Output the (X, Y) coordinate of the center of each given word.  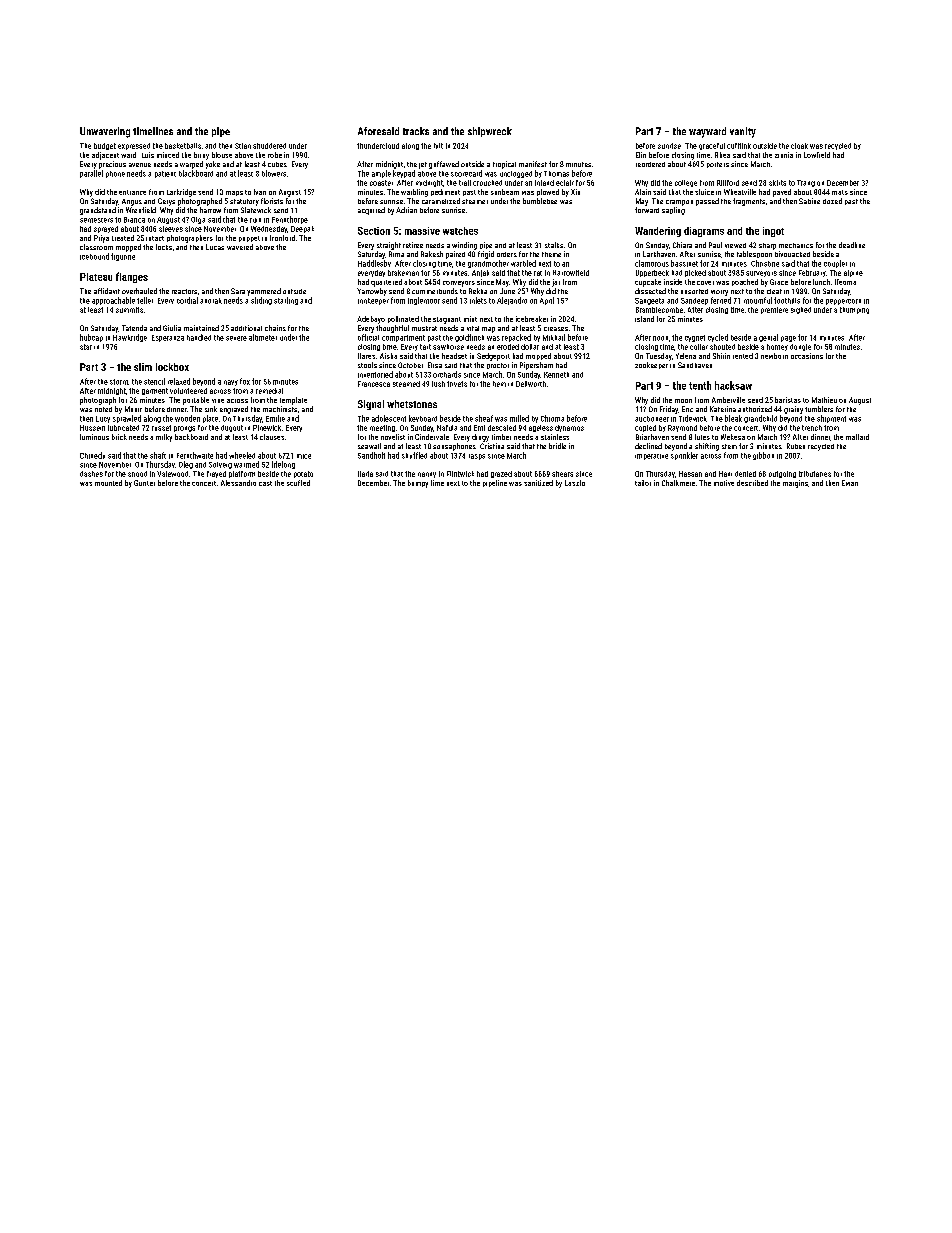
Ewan (850, 483)
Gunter (144, 483)
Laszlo (575, 483)
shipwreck (490, 132)
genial (768, 338)
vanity (743, 132)
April (547, 301)
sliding (261, 301)
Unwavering (105, 132)
